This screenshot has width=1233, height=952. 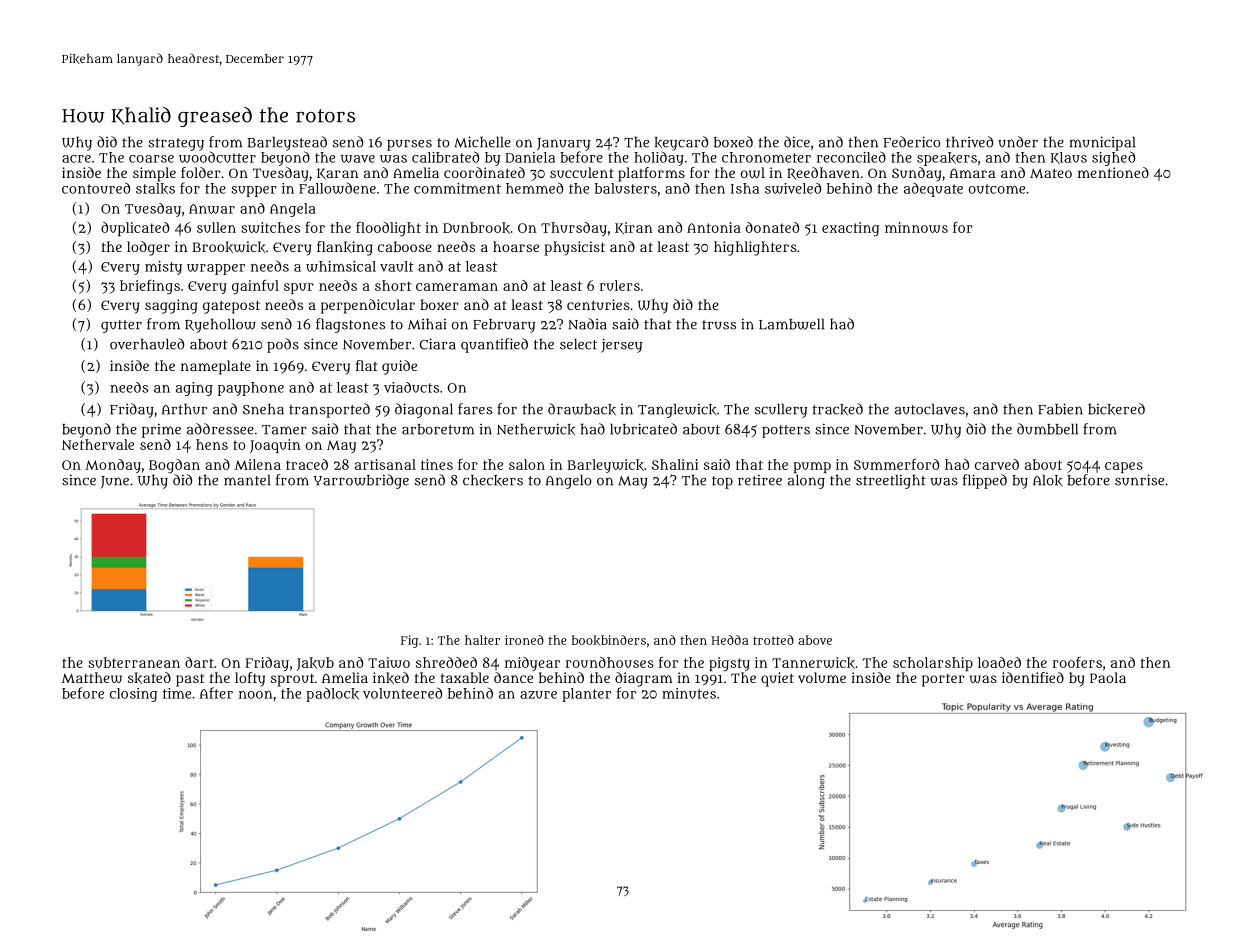 What do you see at coordinates (786, 431) in the screenshot?
I see `potters` at bounding box center [786, 431].
